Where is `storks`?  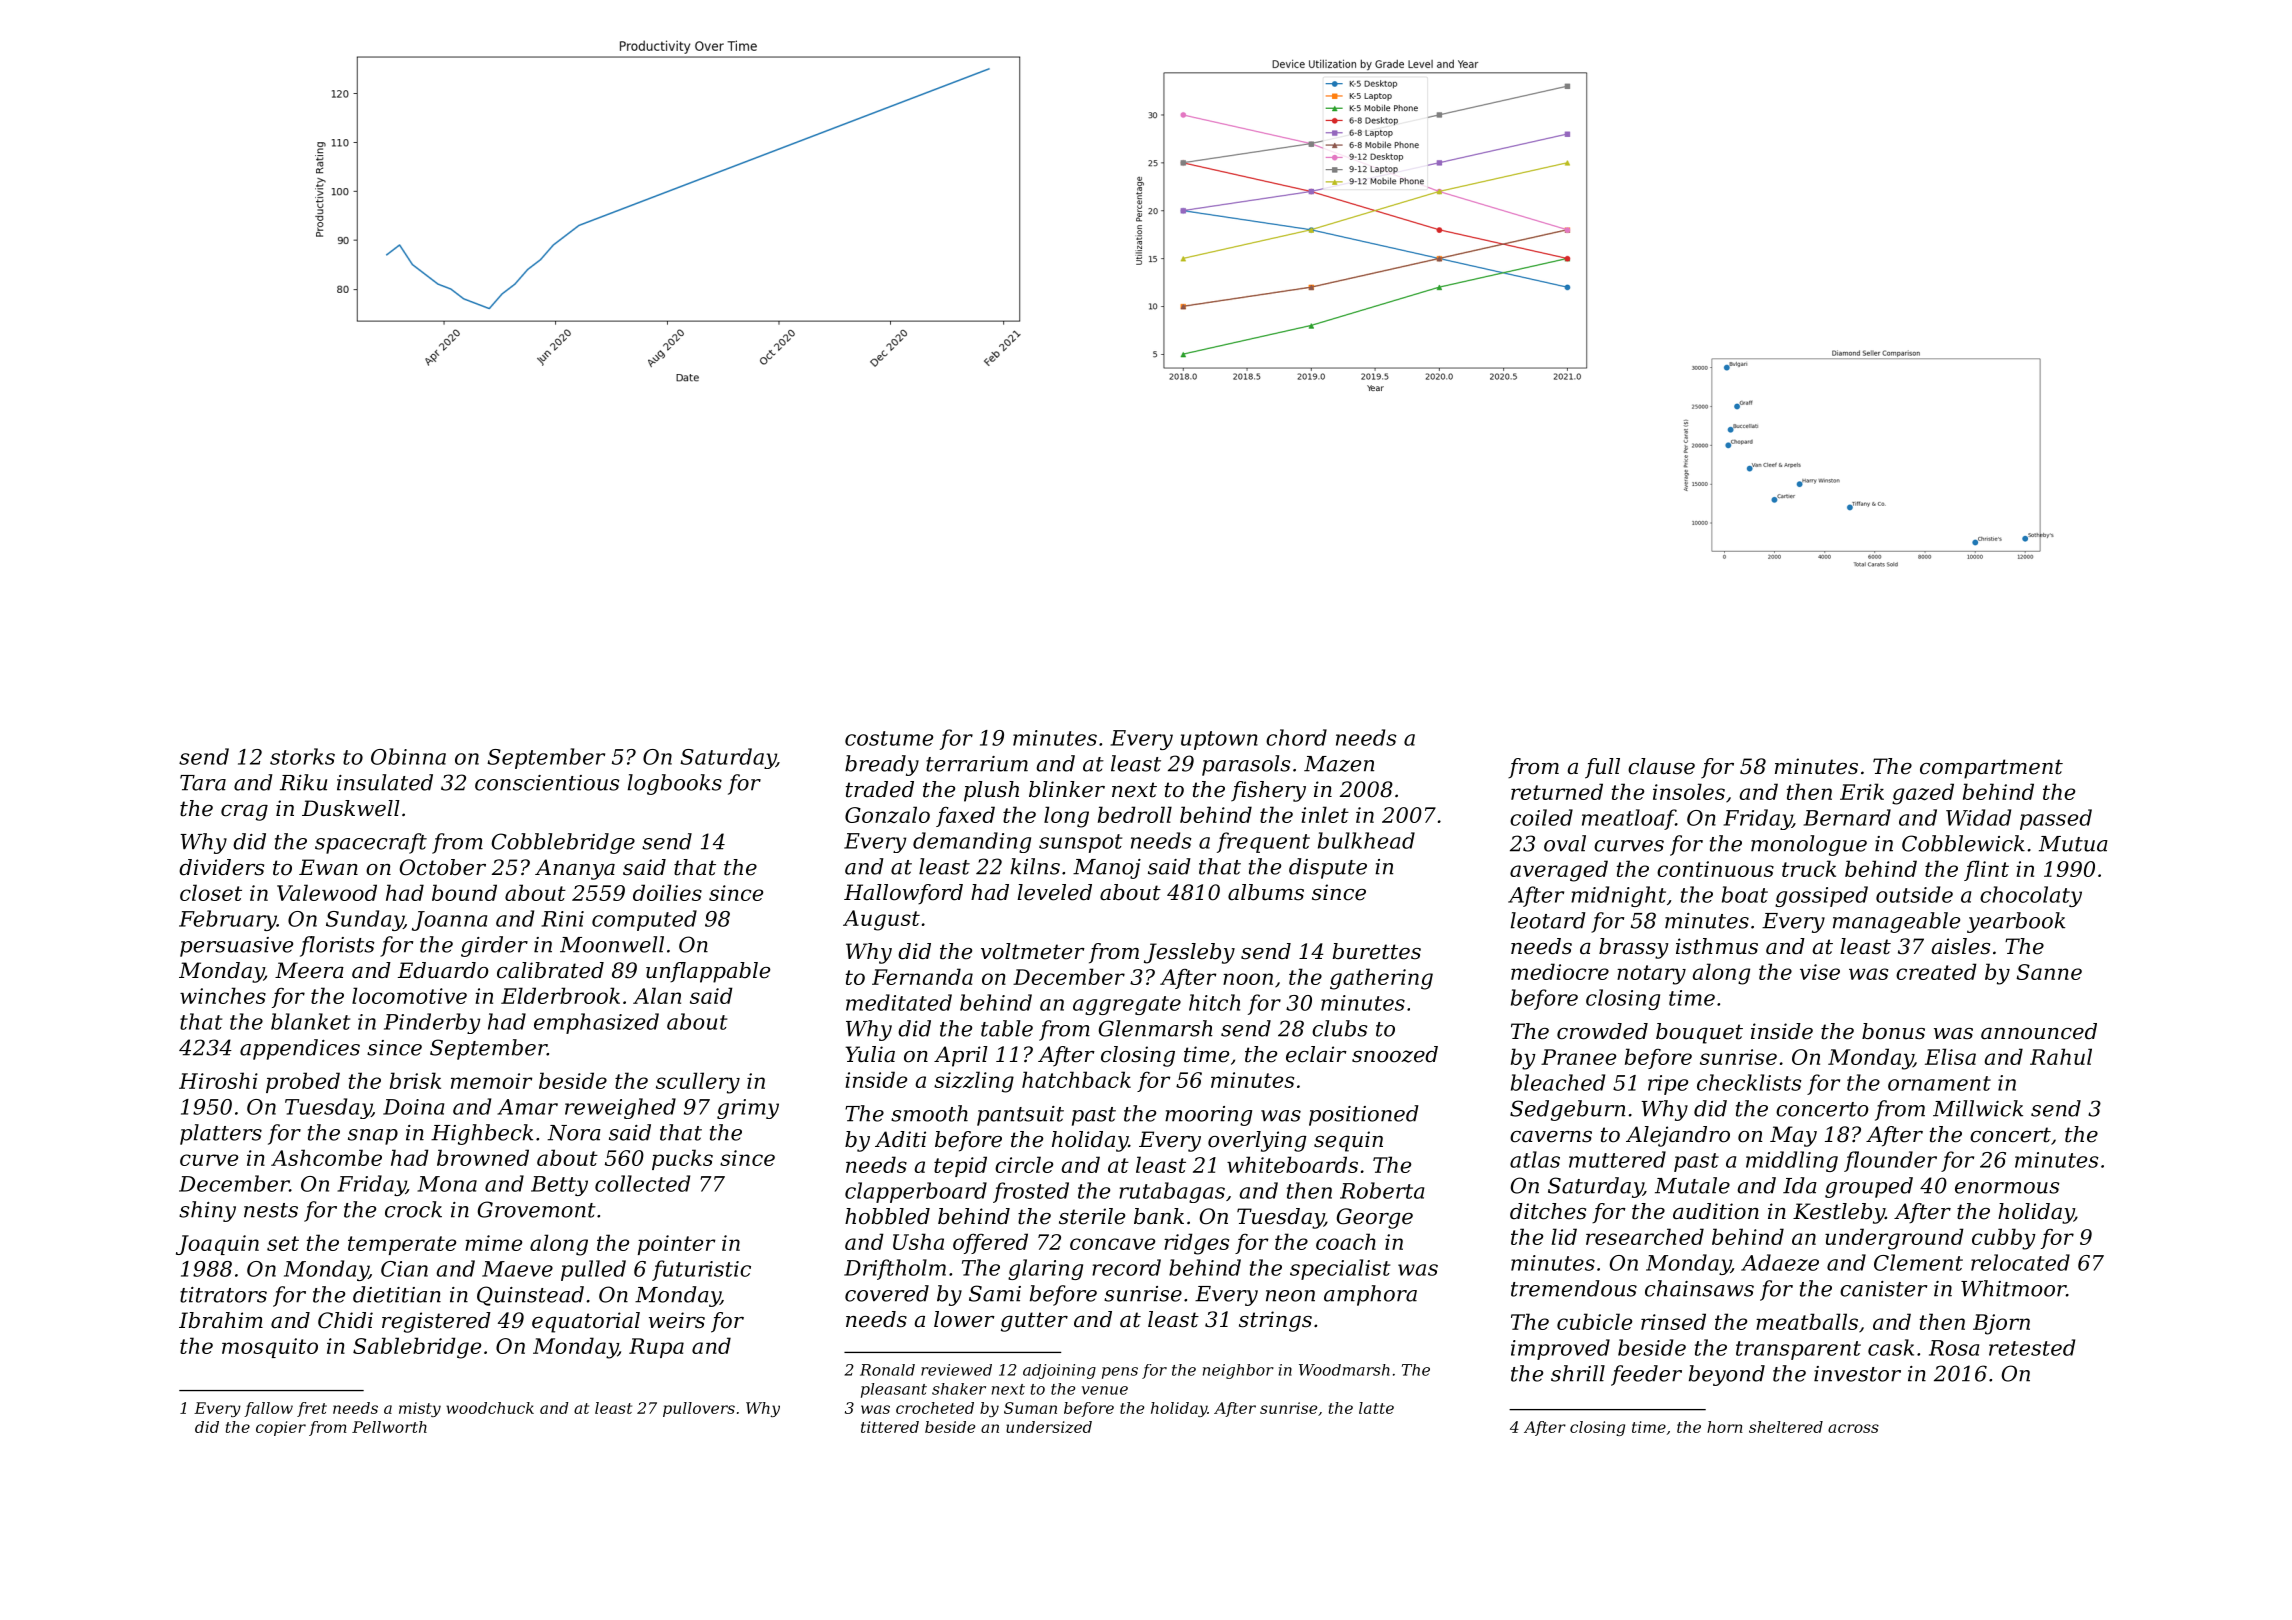 storks is located at coordinates (302, 756).
